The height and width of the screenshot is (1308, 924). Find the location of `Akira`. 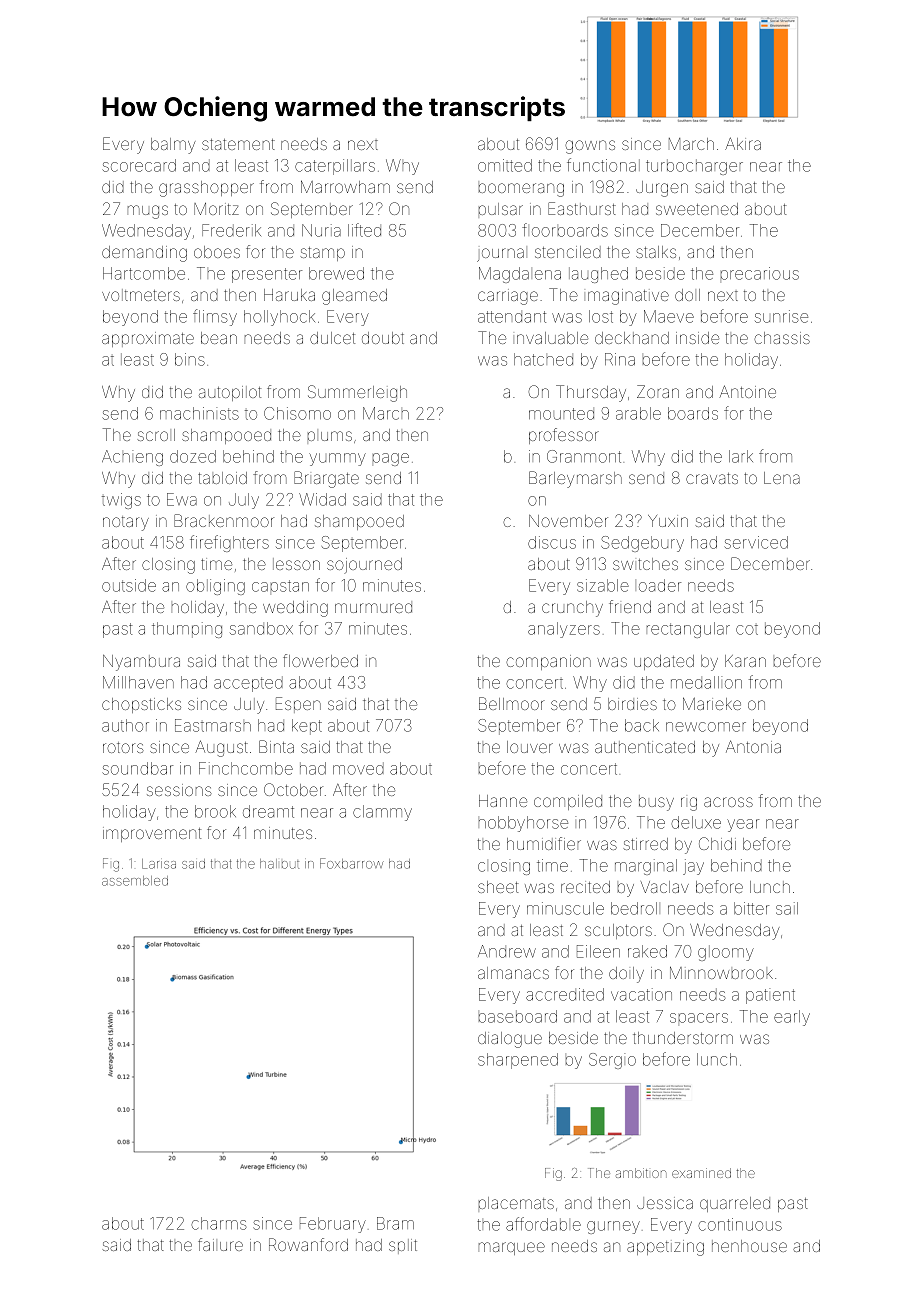

Akira is located at coordinates (743, 143).
